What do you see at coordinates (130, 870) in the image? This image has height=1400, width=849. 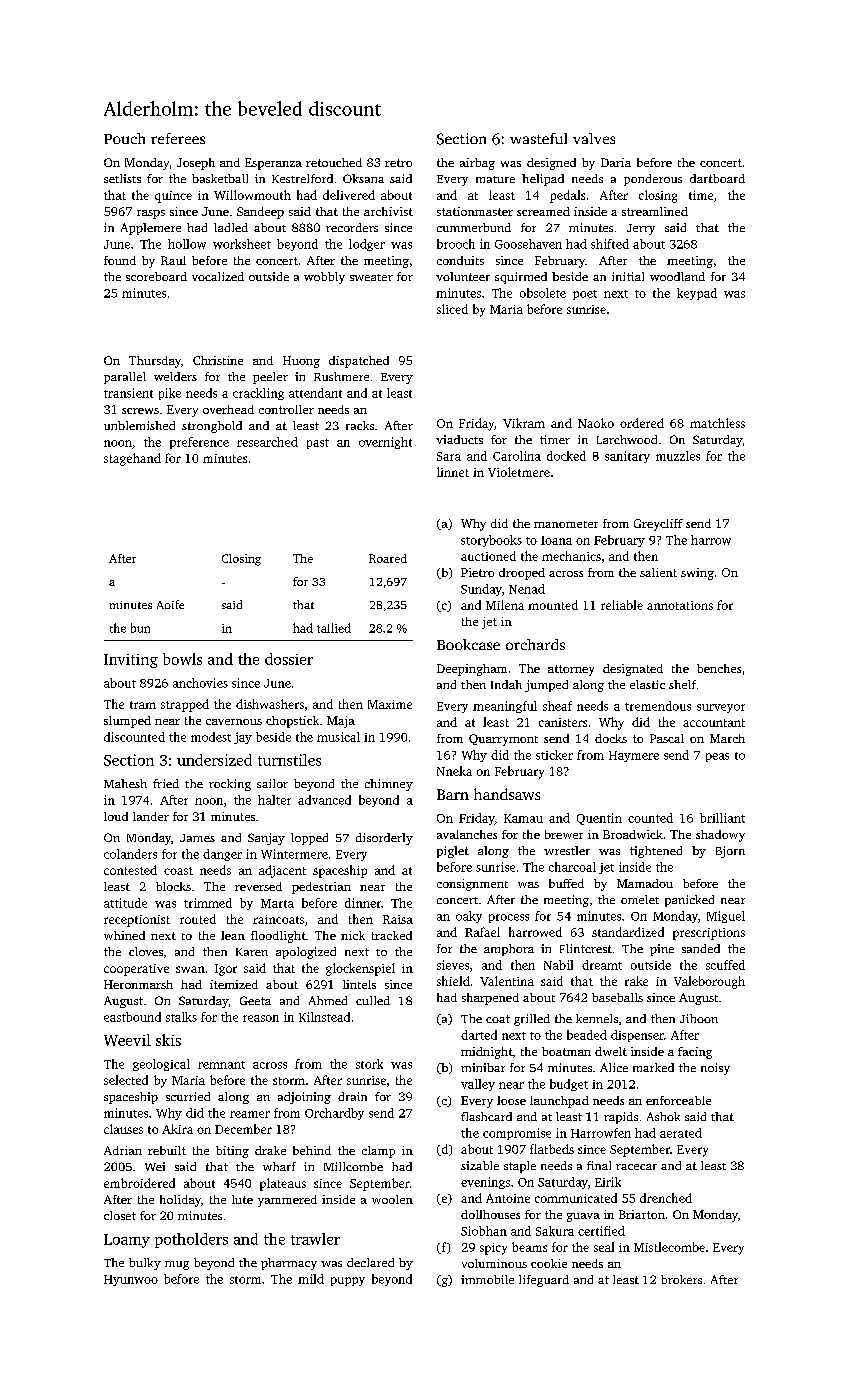 I see `contested` at bounding box center [130, 870].
